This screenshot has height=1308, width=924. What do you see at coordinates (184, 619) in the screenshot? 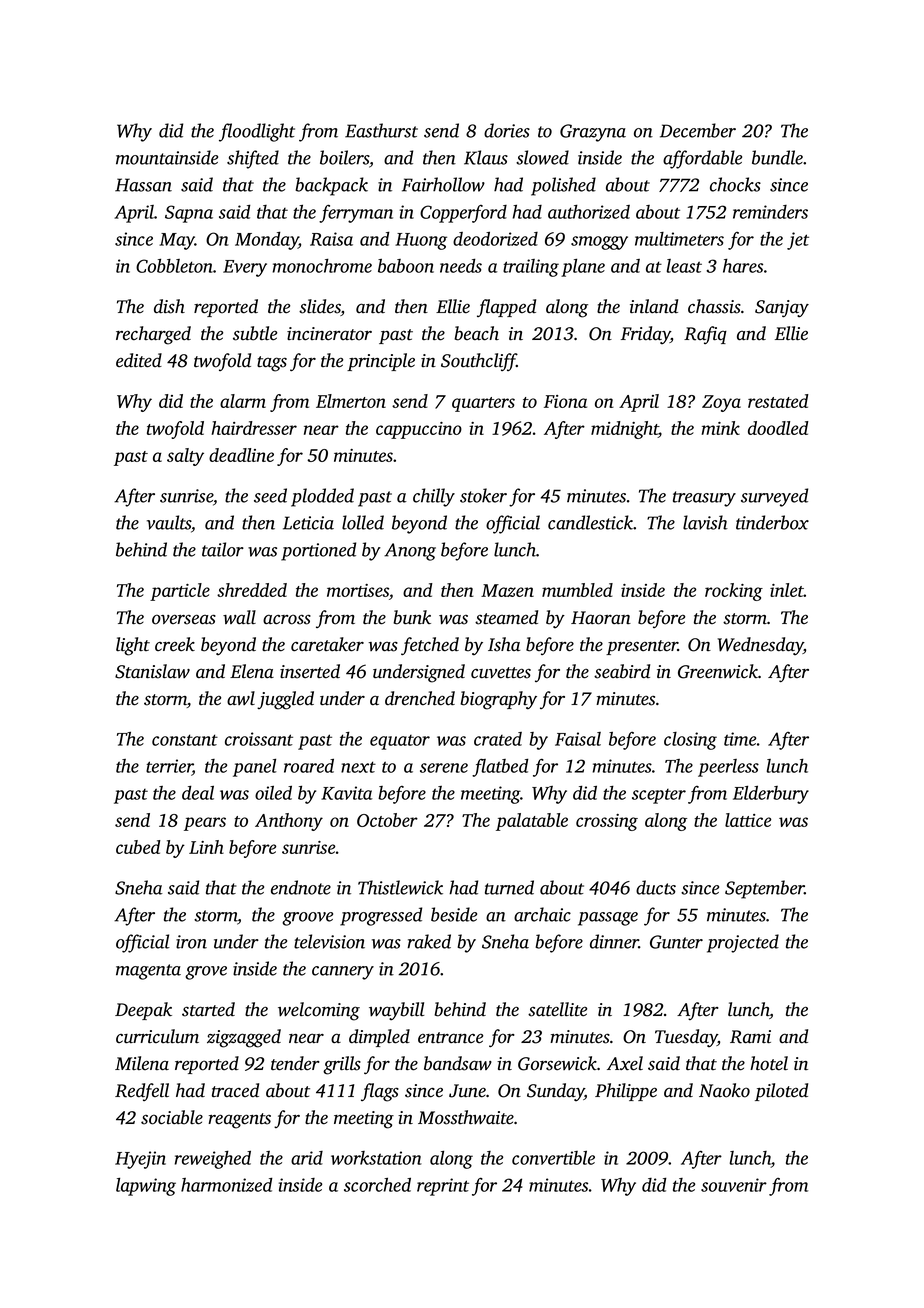
I see `overseas` at bounding box center [184, 619].
